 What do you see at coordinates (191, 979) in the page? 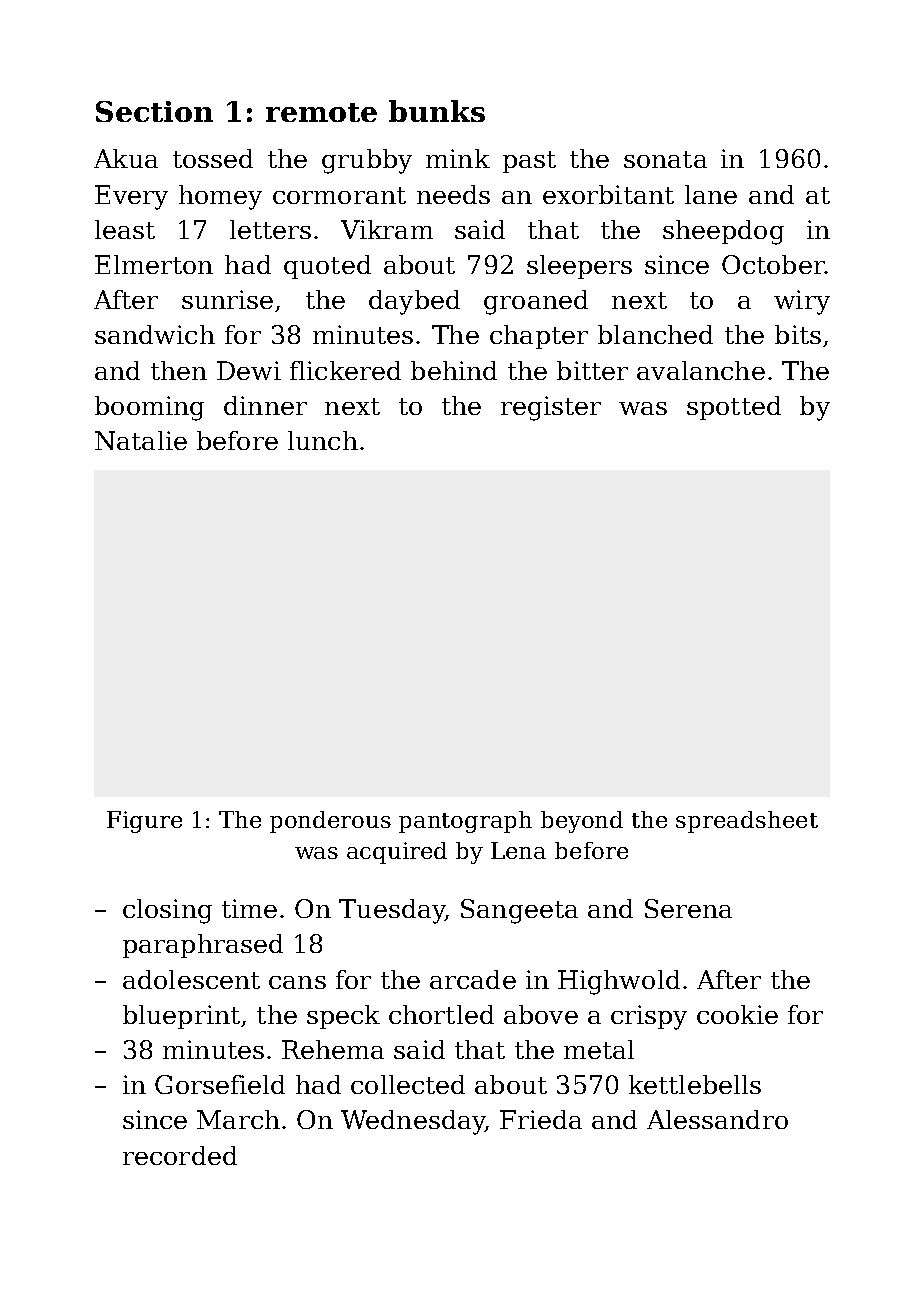
I see `adolescent` at bounding box center [191, 979].
